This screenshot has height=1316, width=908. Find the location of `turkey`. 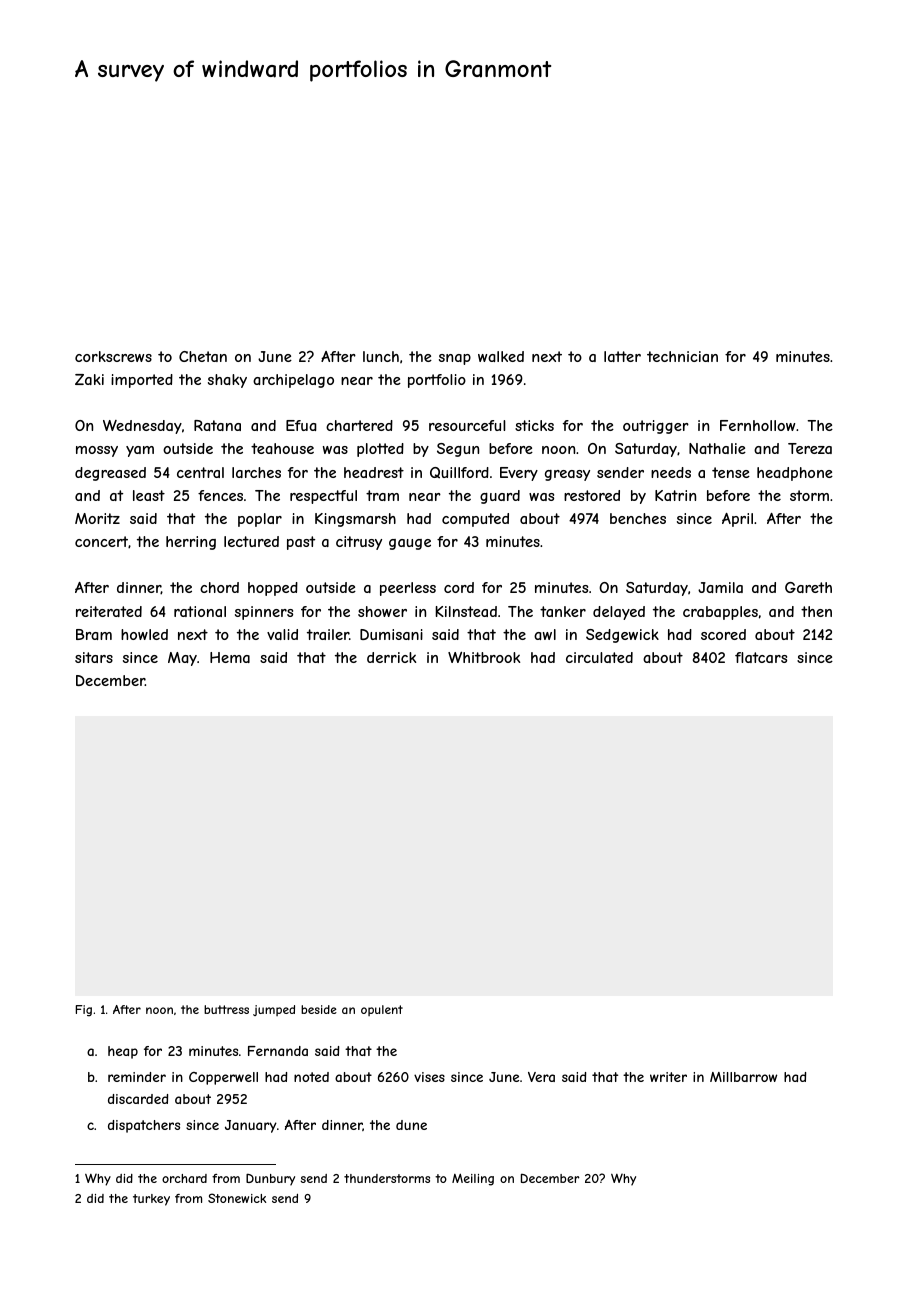

turkey is located at coordinates (151, 1200).
